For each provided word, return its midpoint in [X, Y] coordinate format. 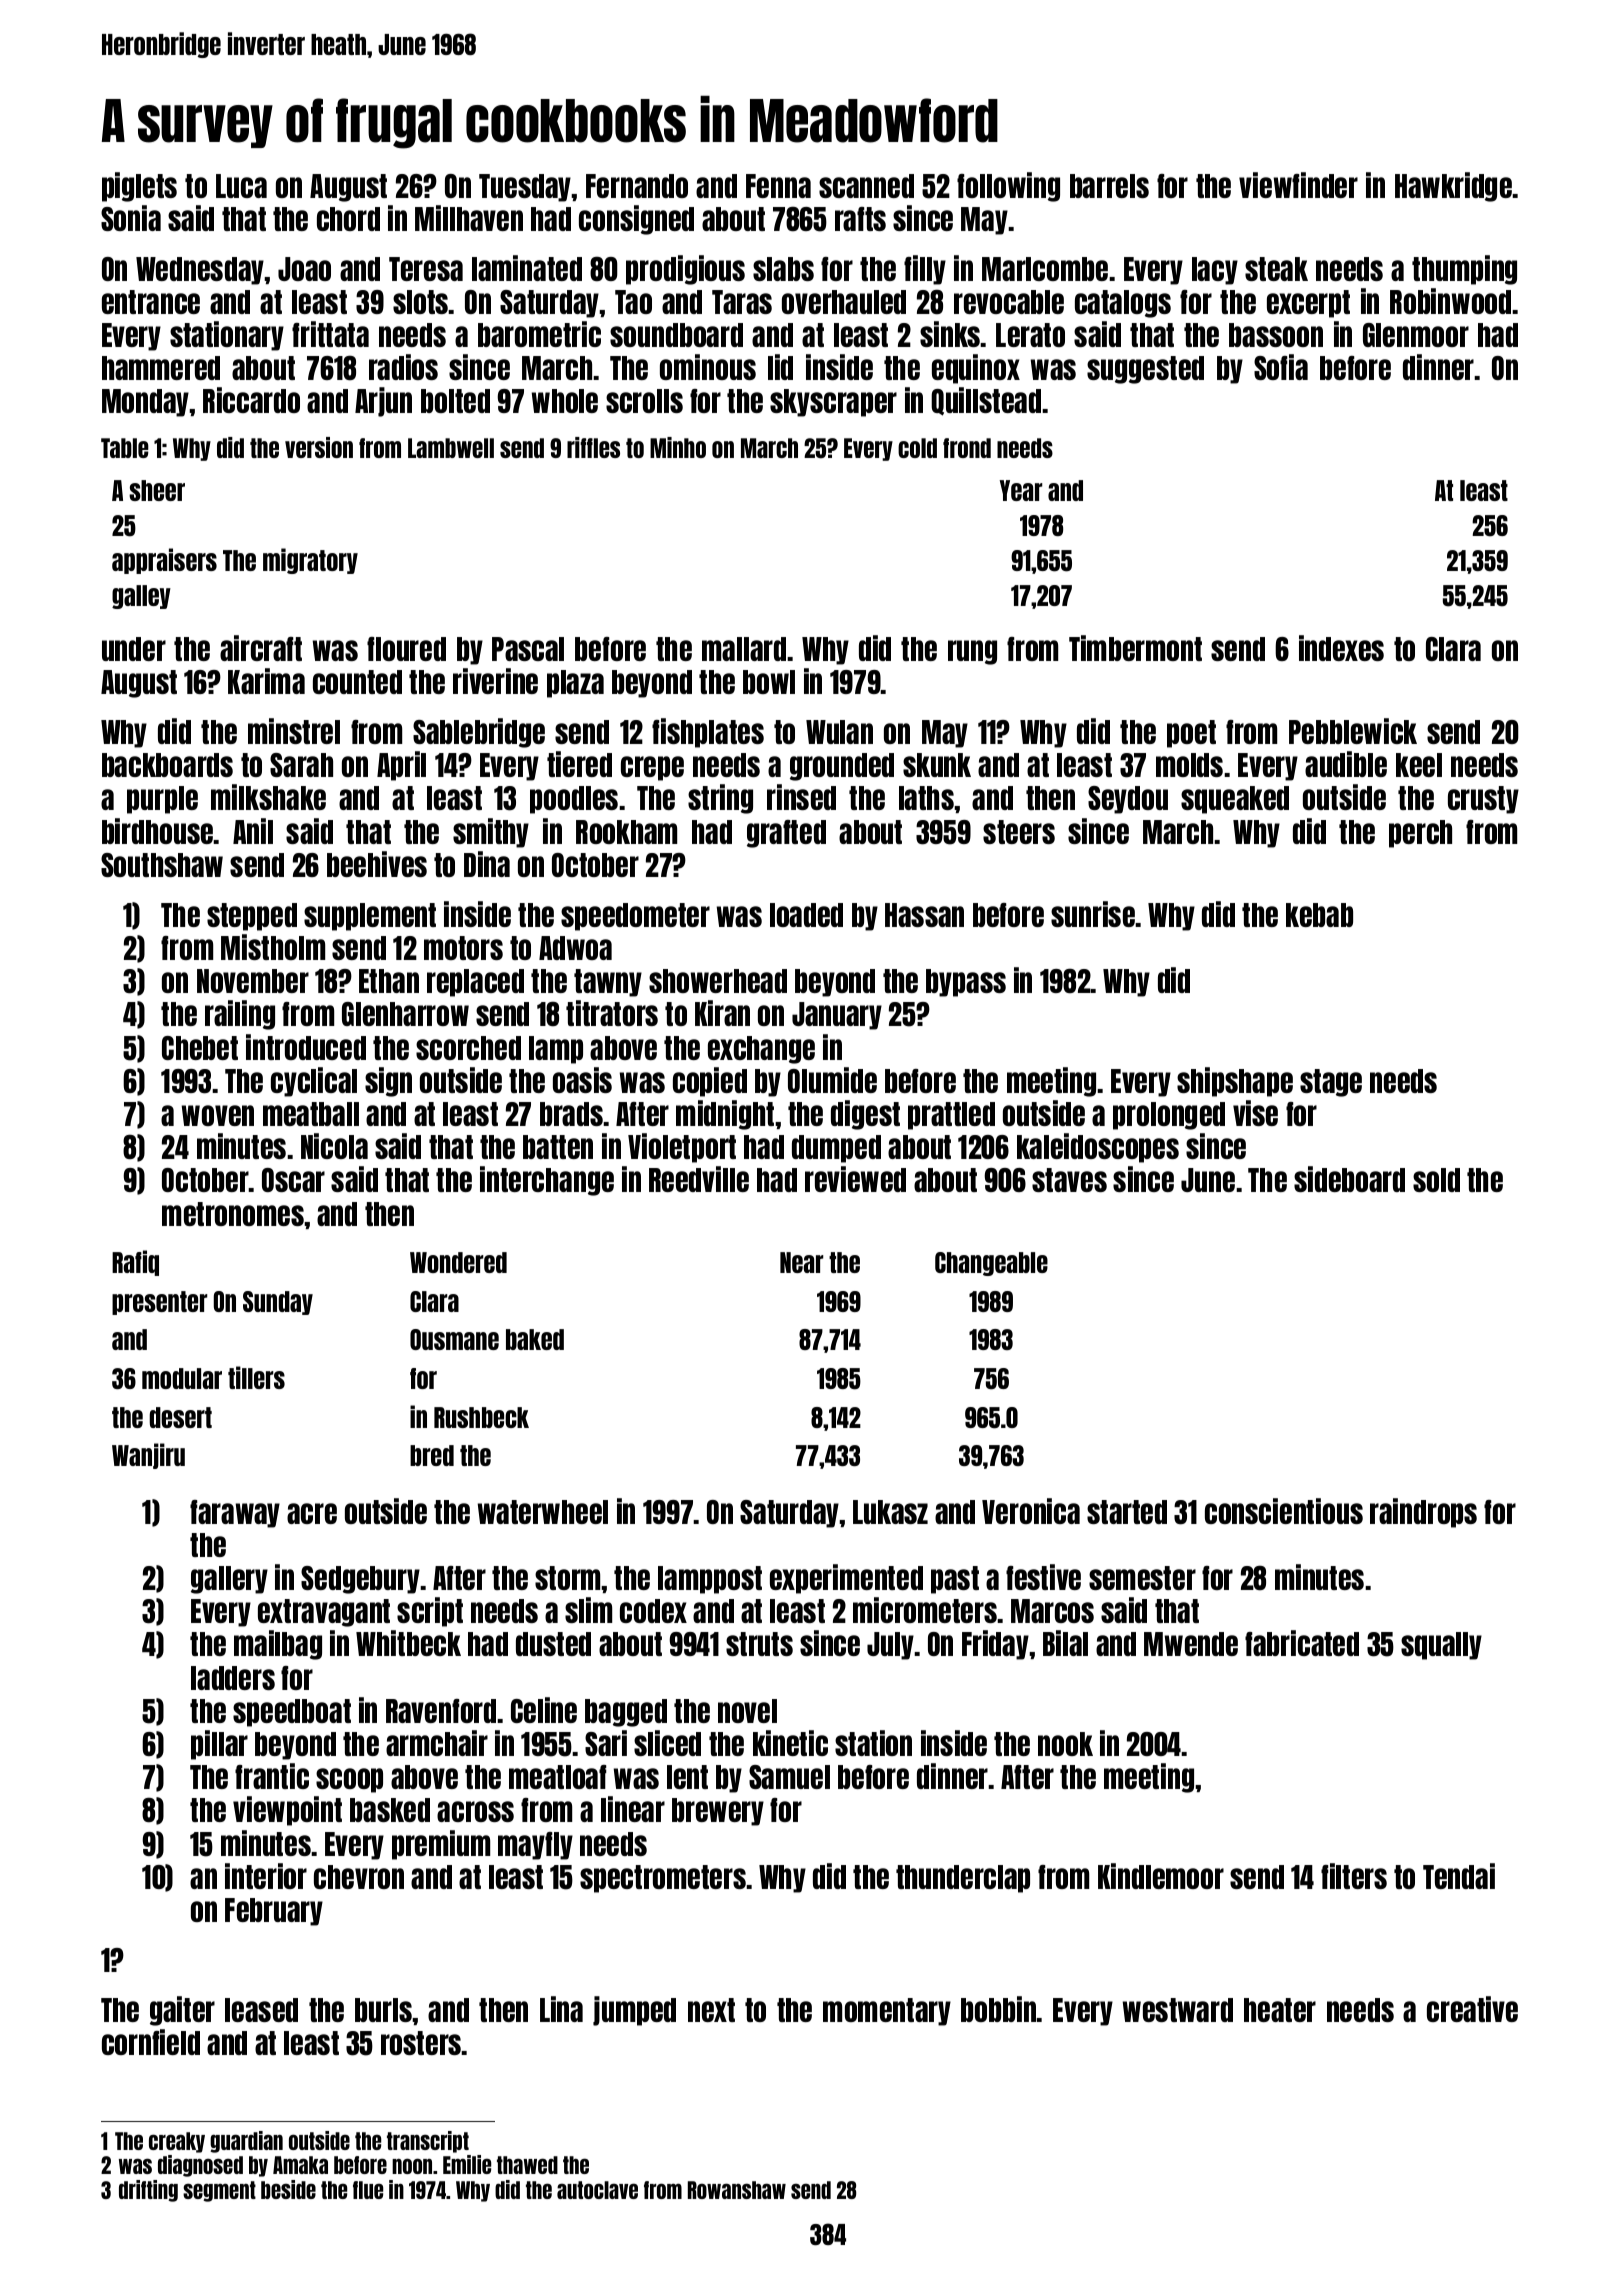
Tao [633, 302]
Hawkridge [1454, 187]
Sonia [131, 218]
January [837, 1016]
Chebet [200, 1048]
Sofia [1281, 367]
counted [357, 682]
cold [917, 448]
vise [1255, 1113]
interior [266, 1876]
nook [1065, 1744]
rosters [421, 2043]
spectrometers [663, 1879]
